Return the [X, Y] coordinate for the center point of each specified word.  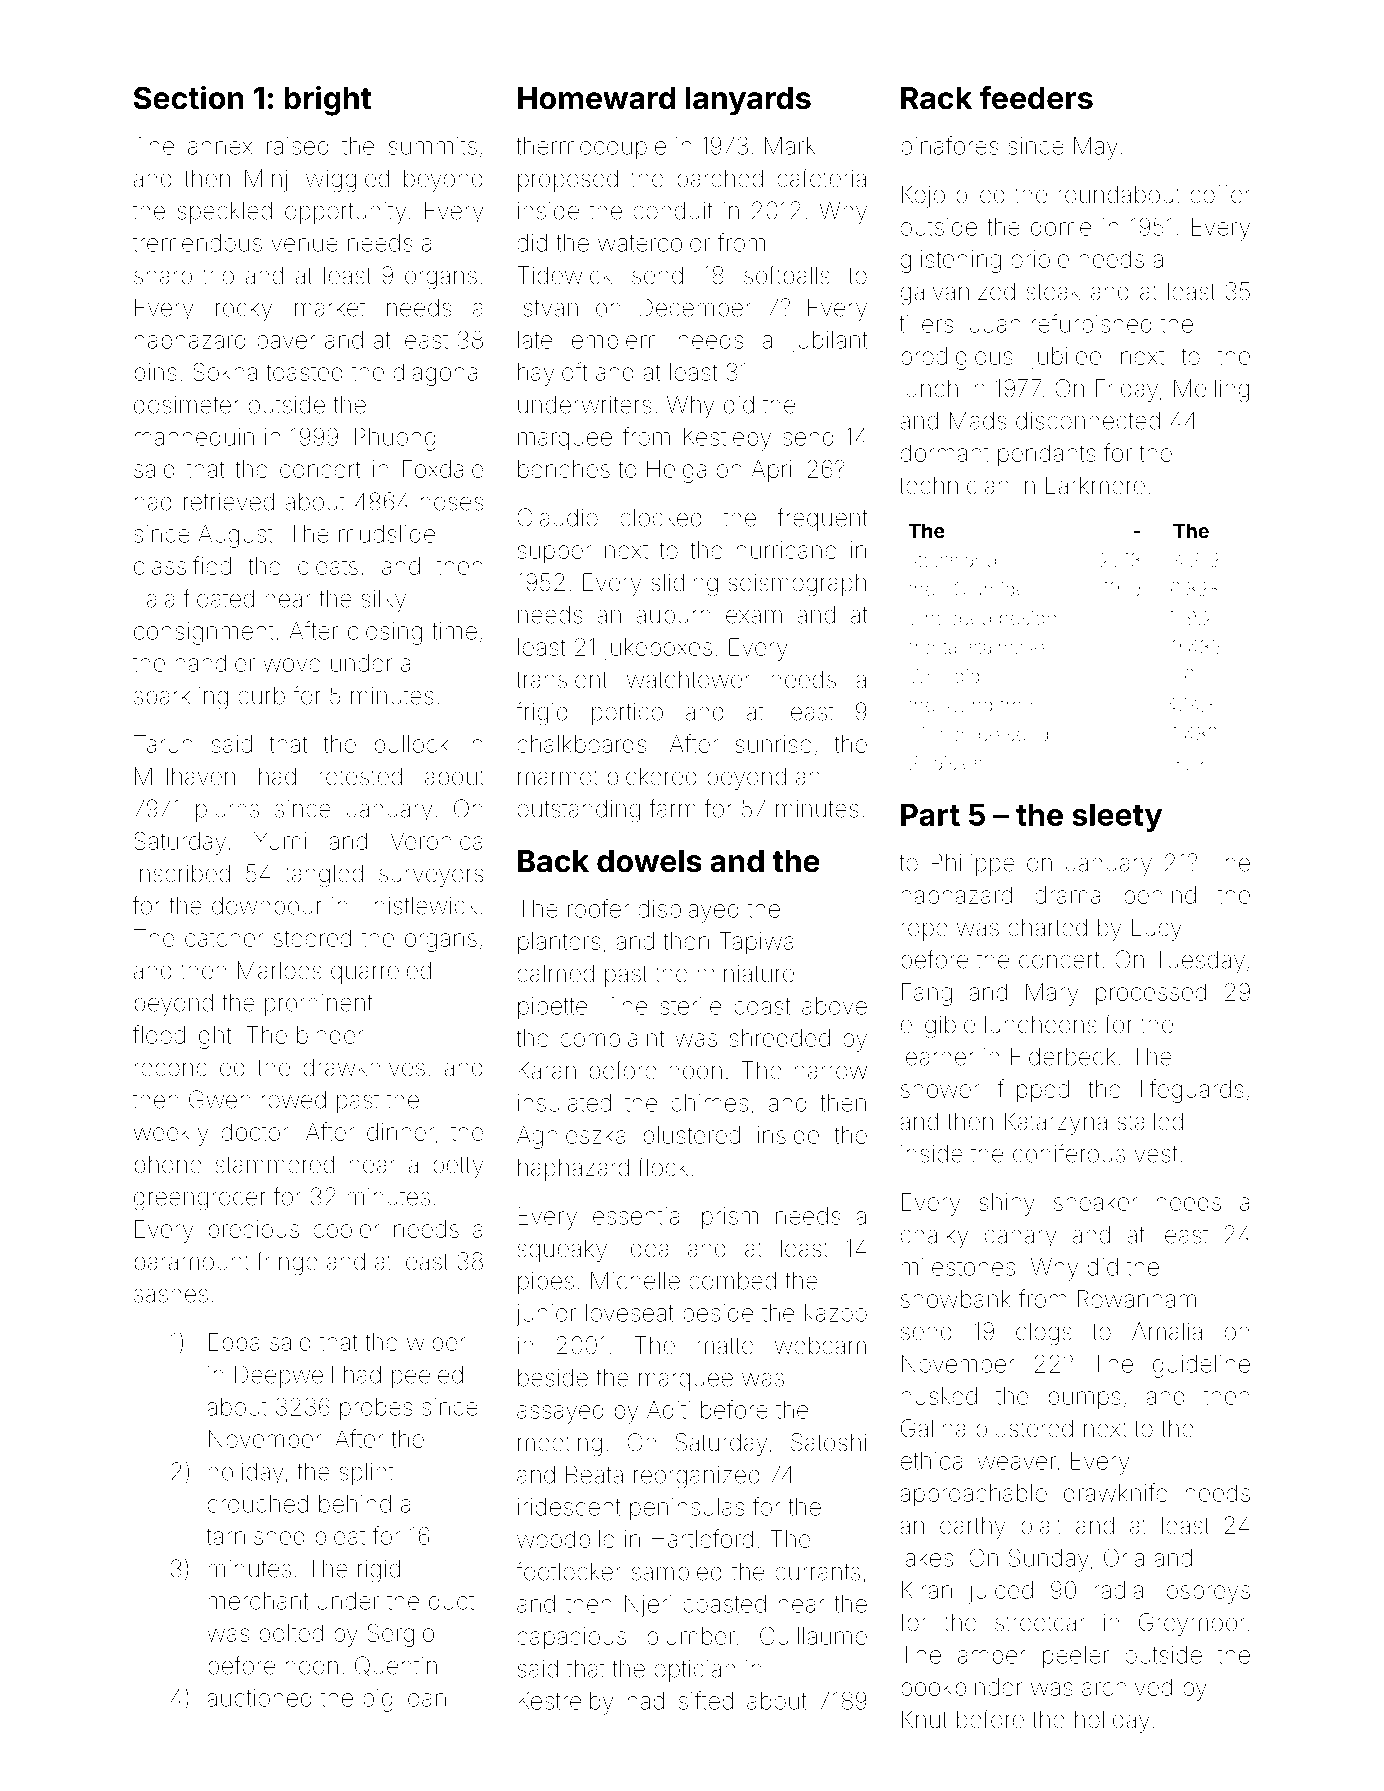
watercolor [654, 243]
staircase [1006, 647]
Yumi [280, 841]
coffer [1220, 194]
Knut [925, 1719]
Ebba [234, 1342]
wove [292, 665]
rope [924, 931]
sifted [706, 1700]
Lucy [1157, 929]
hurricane [787, 550]
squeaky [562, 1250]
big [378, 1700]
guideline [1201, 1366]
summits [433, 146]
